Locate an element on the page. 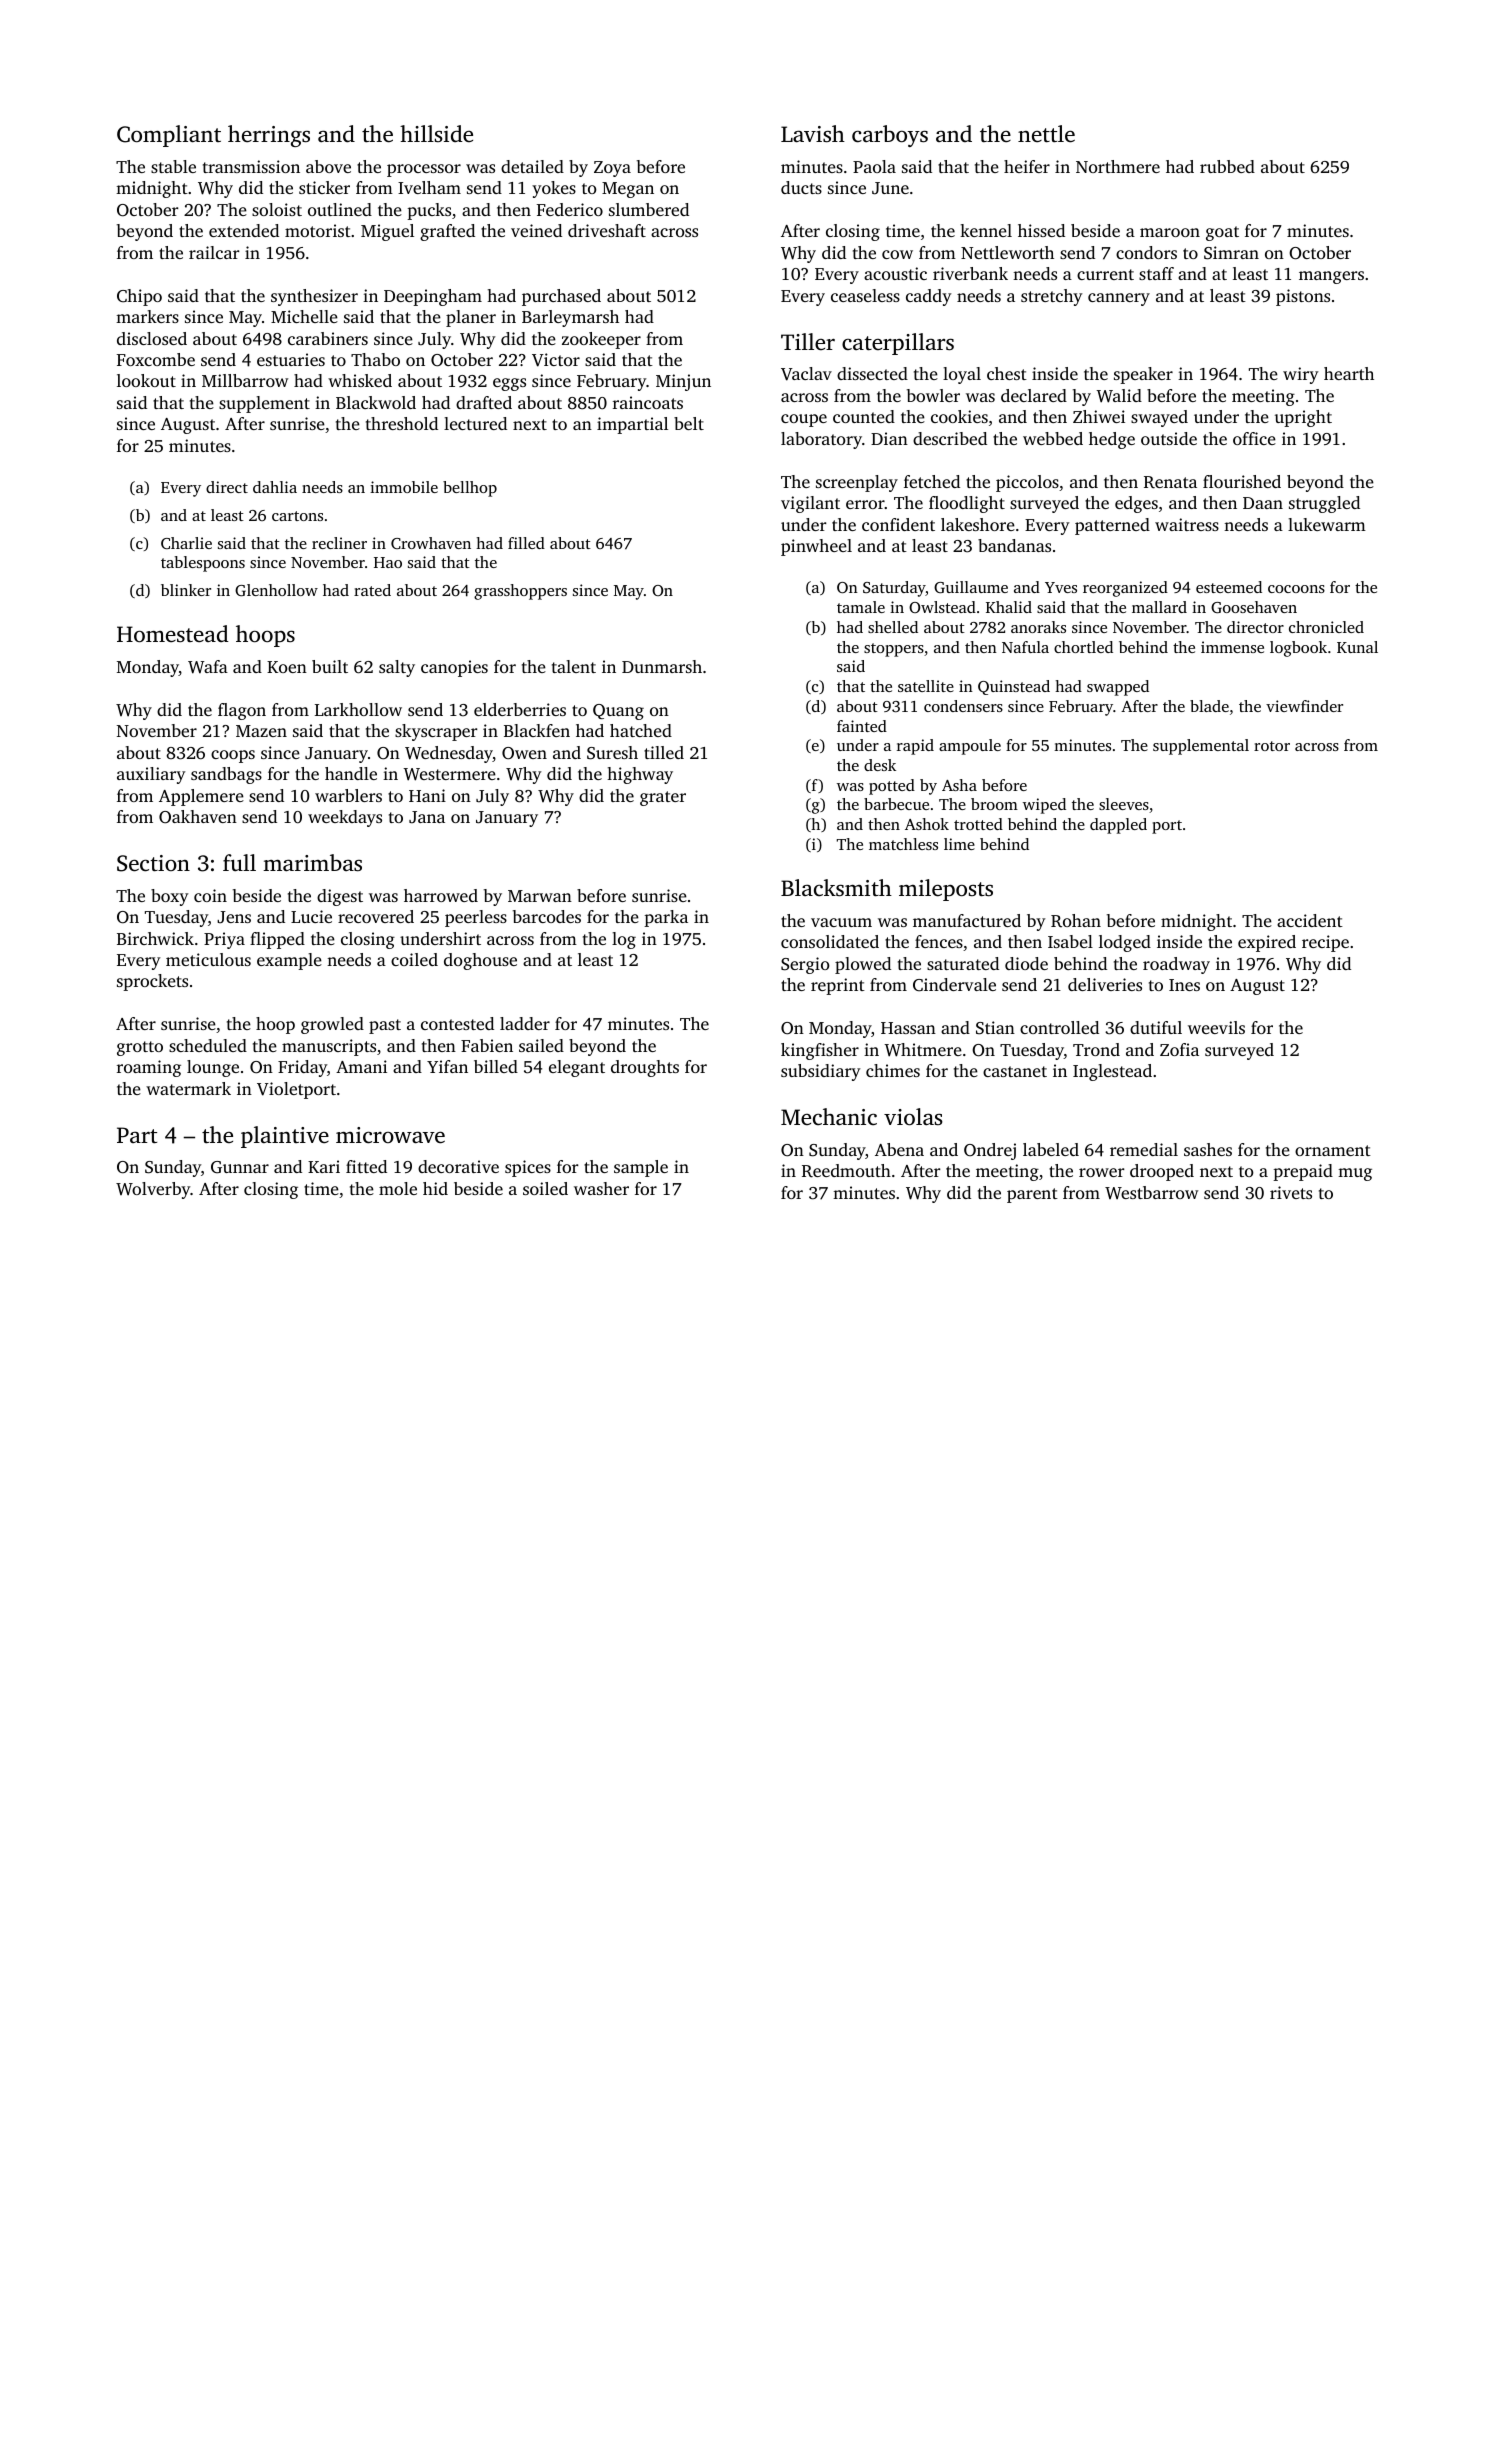 Image resolution: width=1496 pixels, height=2464 pixels. auxiliary is located at coordinates (151, 775).
